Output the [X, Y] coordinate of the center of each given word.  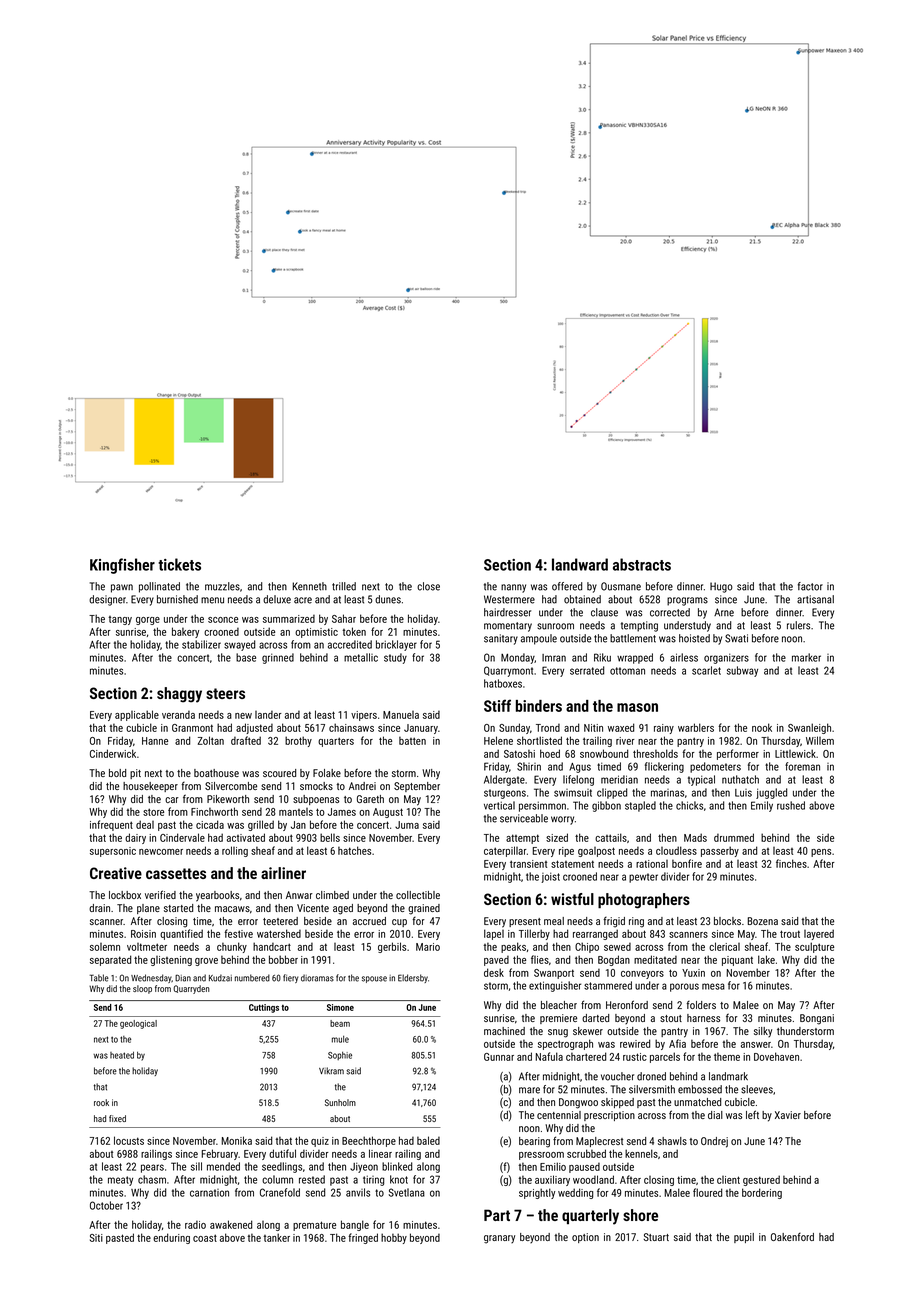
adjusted [254, 728]
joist [550, 877]
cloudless [676, 850]
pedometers [715, 767]
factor [810, 586]
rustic [635, 1057]
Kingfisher [122, 566]
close [428, 586]
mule [340, 1039]
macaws [232, 909]
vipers [364, 716]
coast [205, 1238]
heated [122, 1055]
